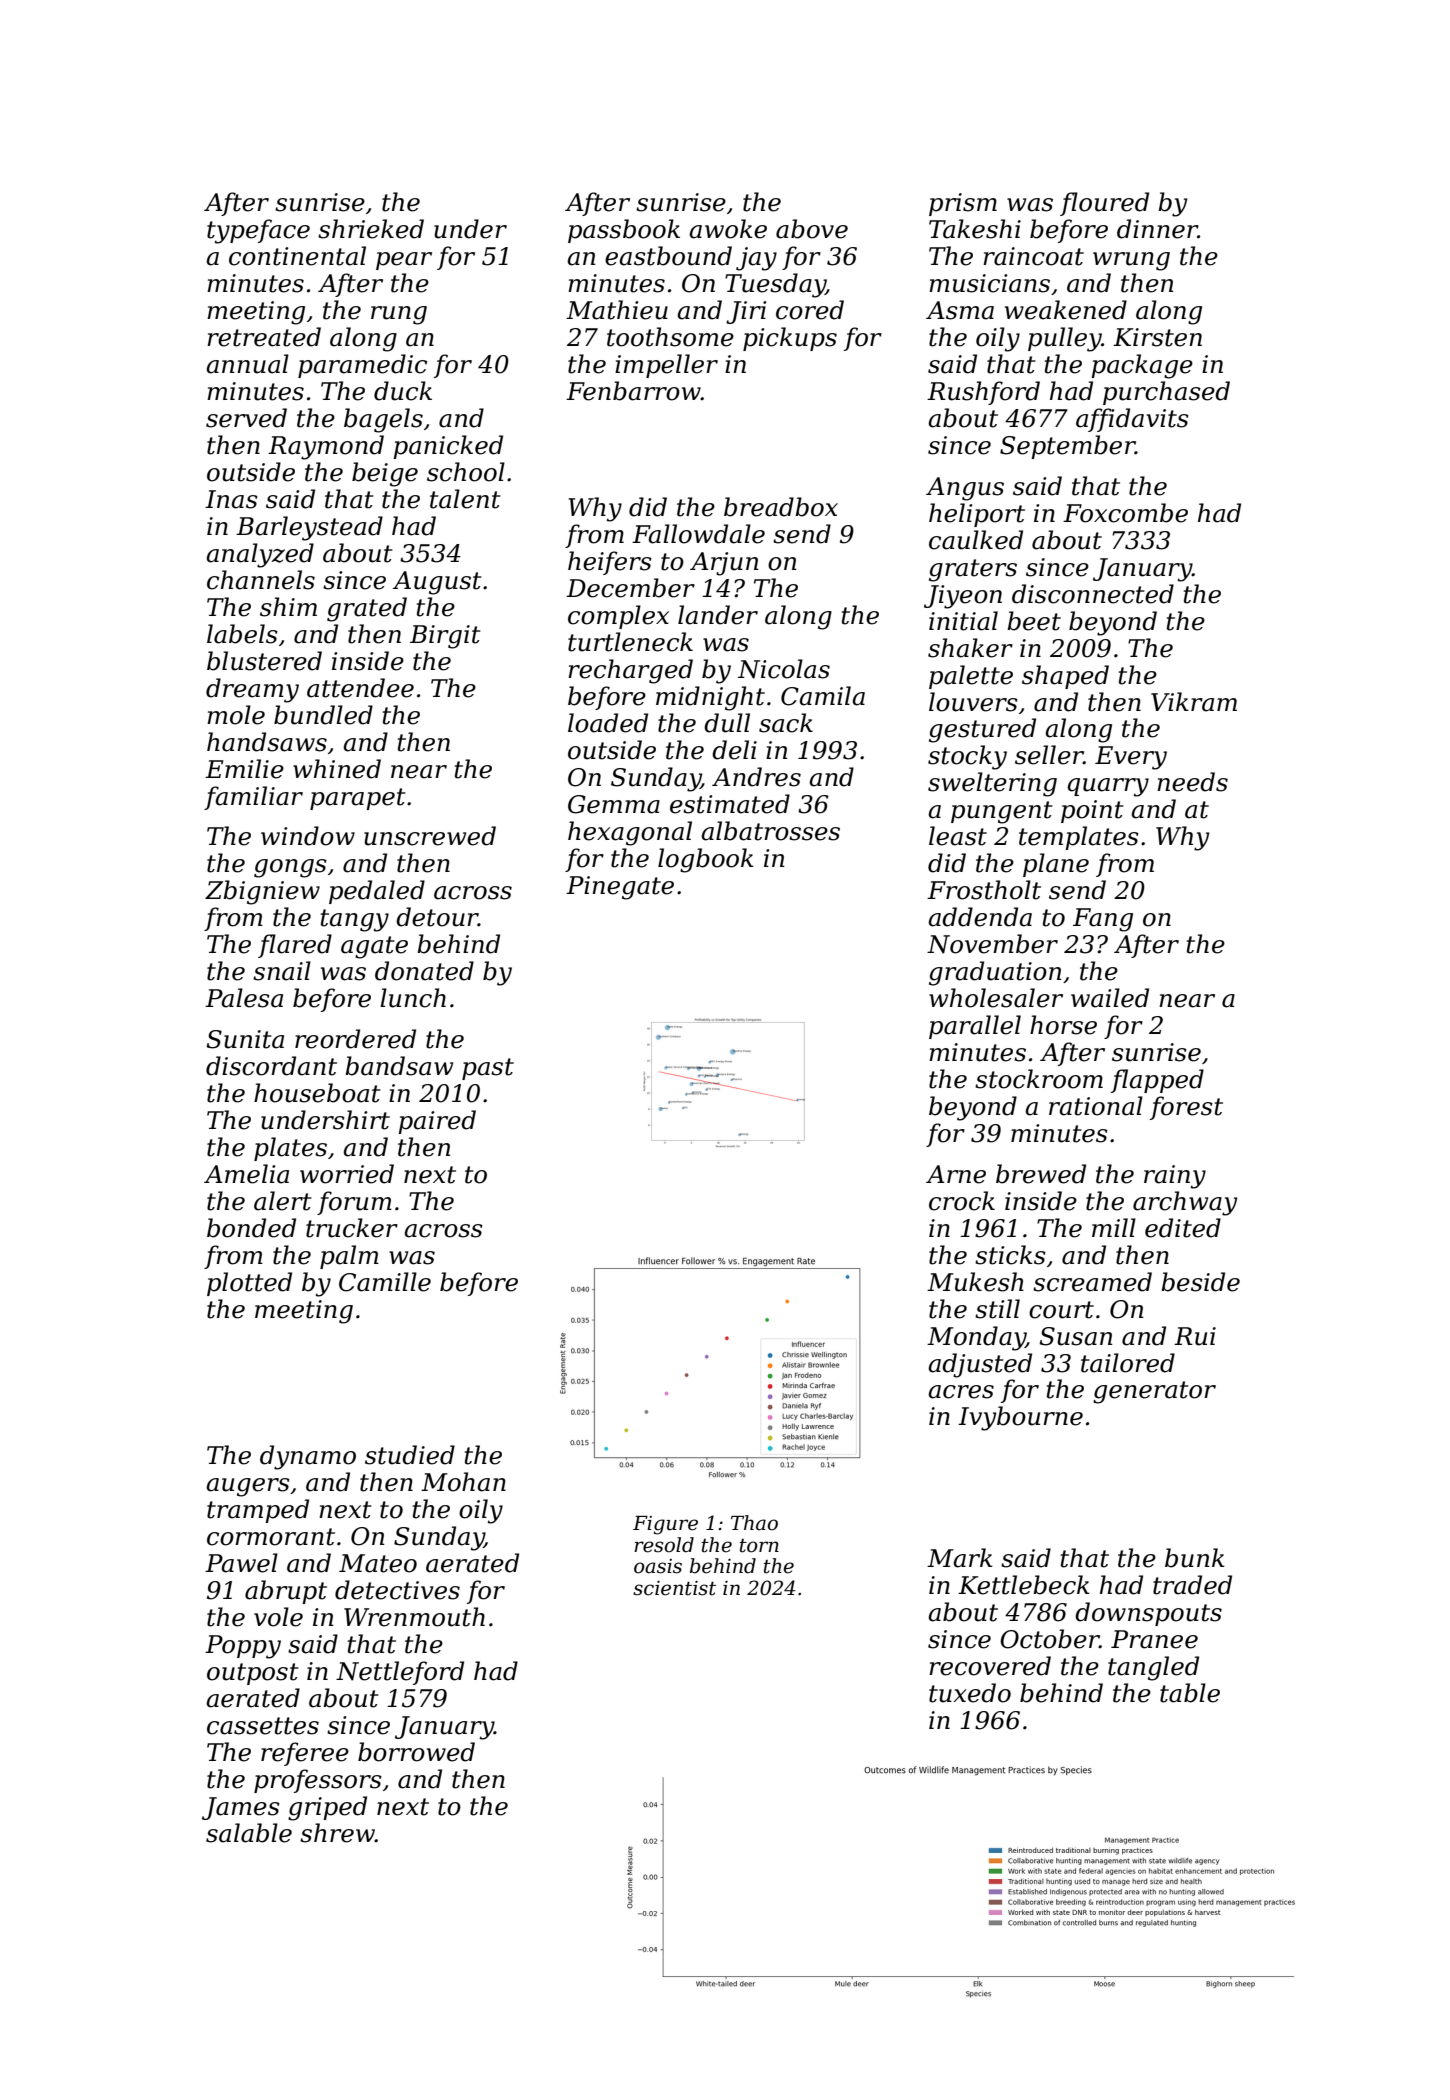 This page has height=2100, width=1450. Describe the element at coordinates (1125, 513) in the page. I see `Foxcombe` at that location.
